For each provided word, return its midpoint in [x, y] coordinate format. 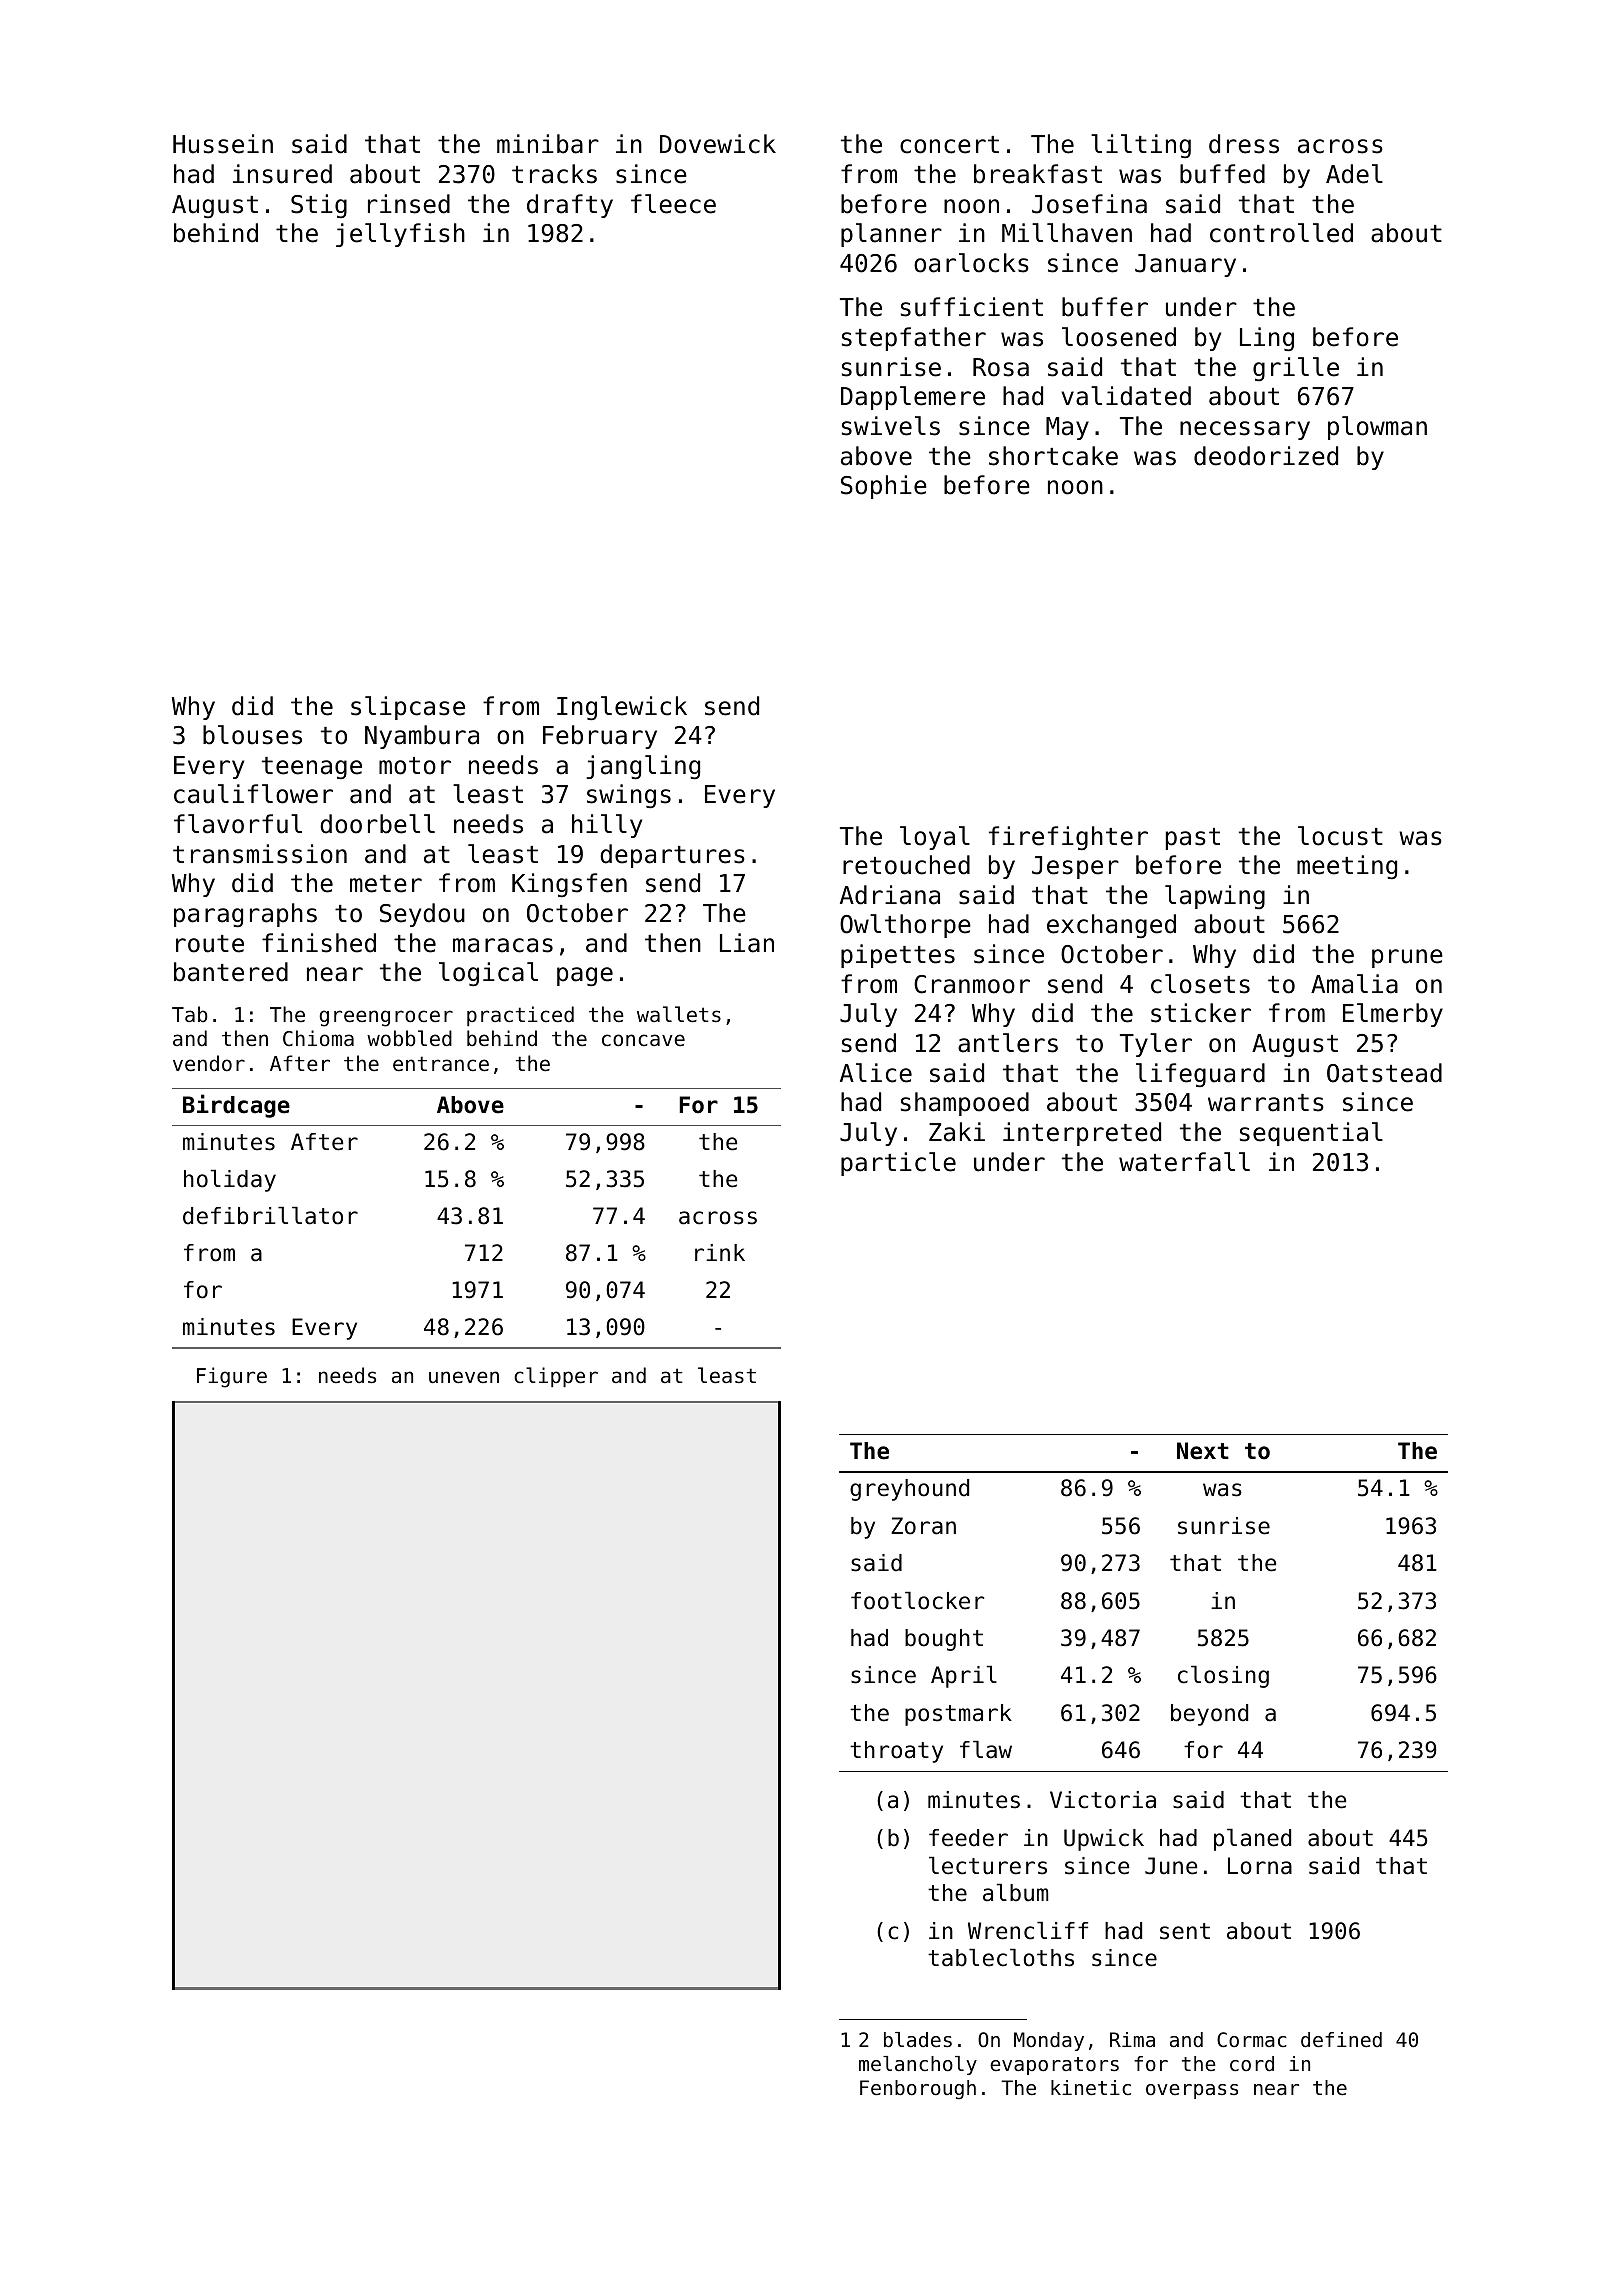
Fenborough [918, 2089]
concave [643, 1040]
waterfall [1184, 1162]
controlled [1281, 233]
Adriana [890, 895]
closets [1200, 984]
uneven [464, 1377]
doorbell [377, 824]
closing [1223, 1676]
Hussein [223, 144]
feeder [968, 1838]
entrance [441, 1064]
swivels [891, 426]
